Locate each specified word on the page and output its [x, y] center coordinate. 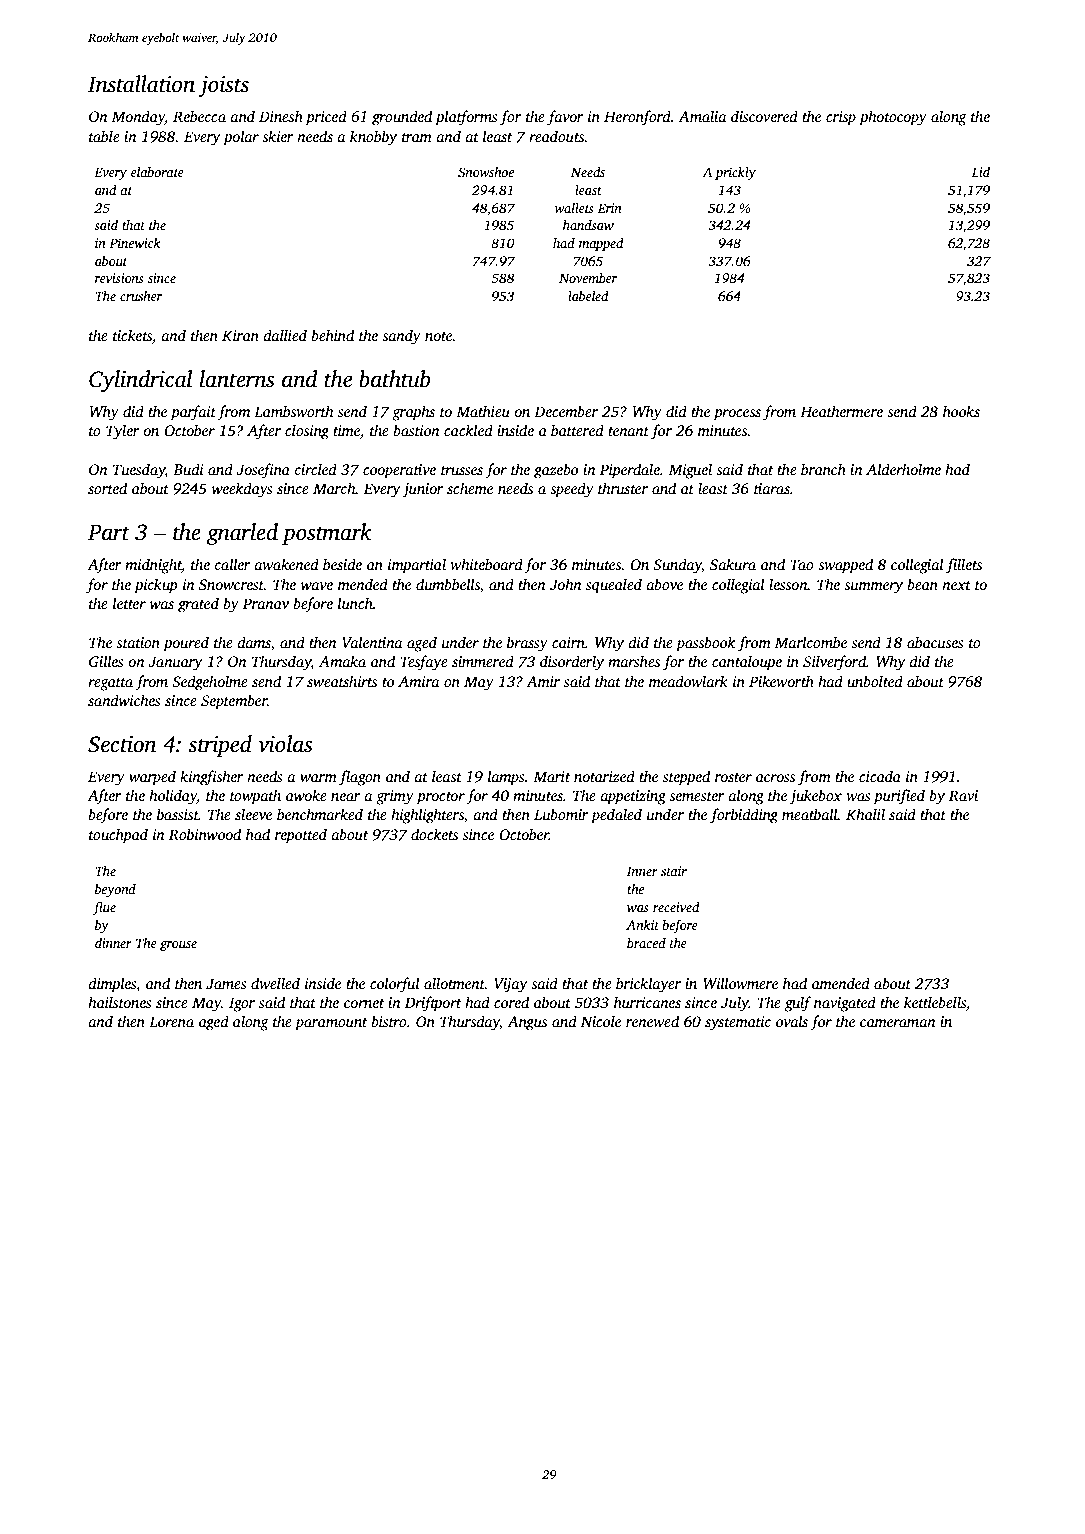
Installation [141, 84]
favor [565, 118]
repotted [301, 836]
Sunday [677, 566]
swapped [845, 566]
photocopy [893, 118]
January [175, 663]
